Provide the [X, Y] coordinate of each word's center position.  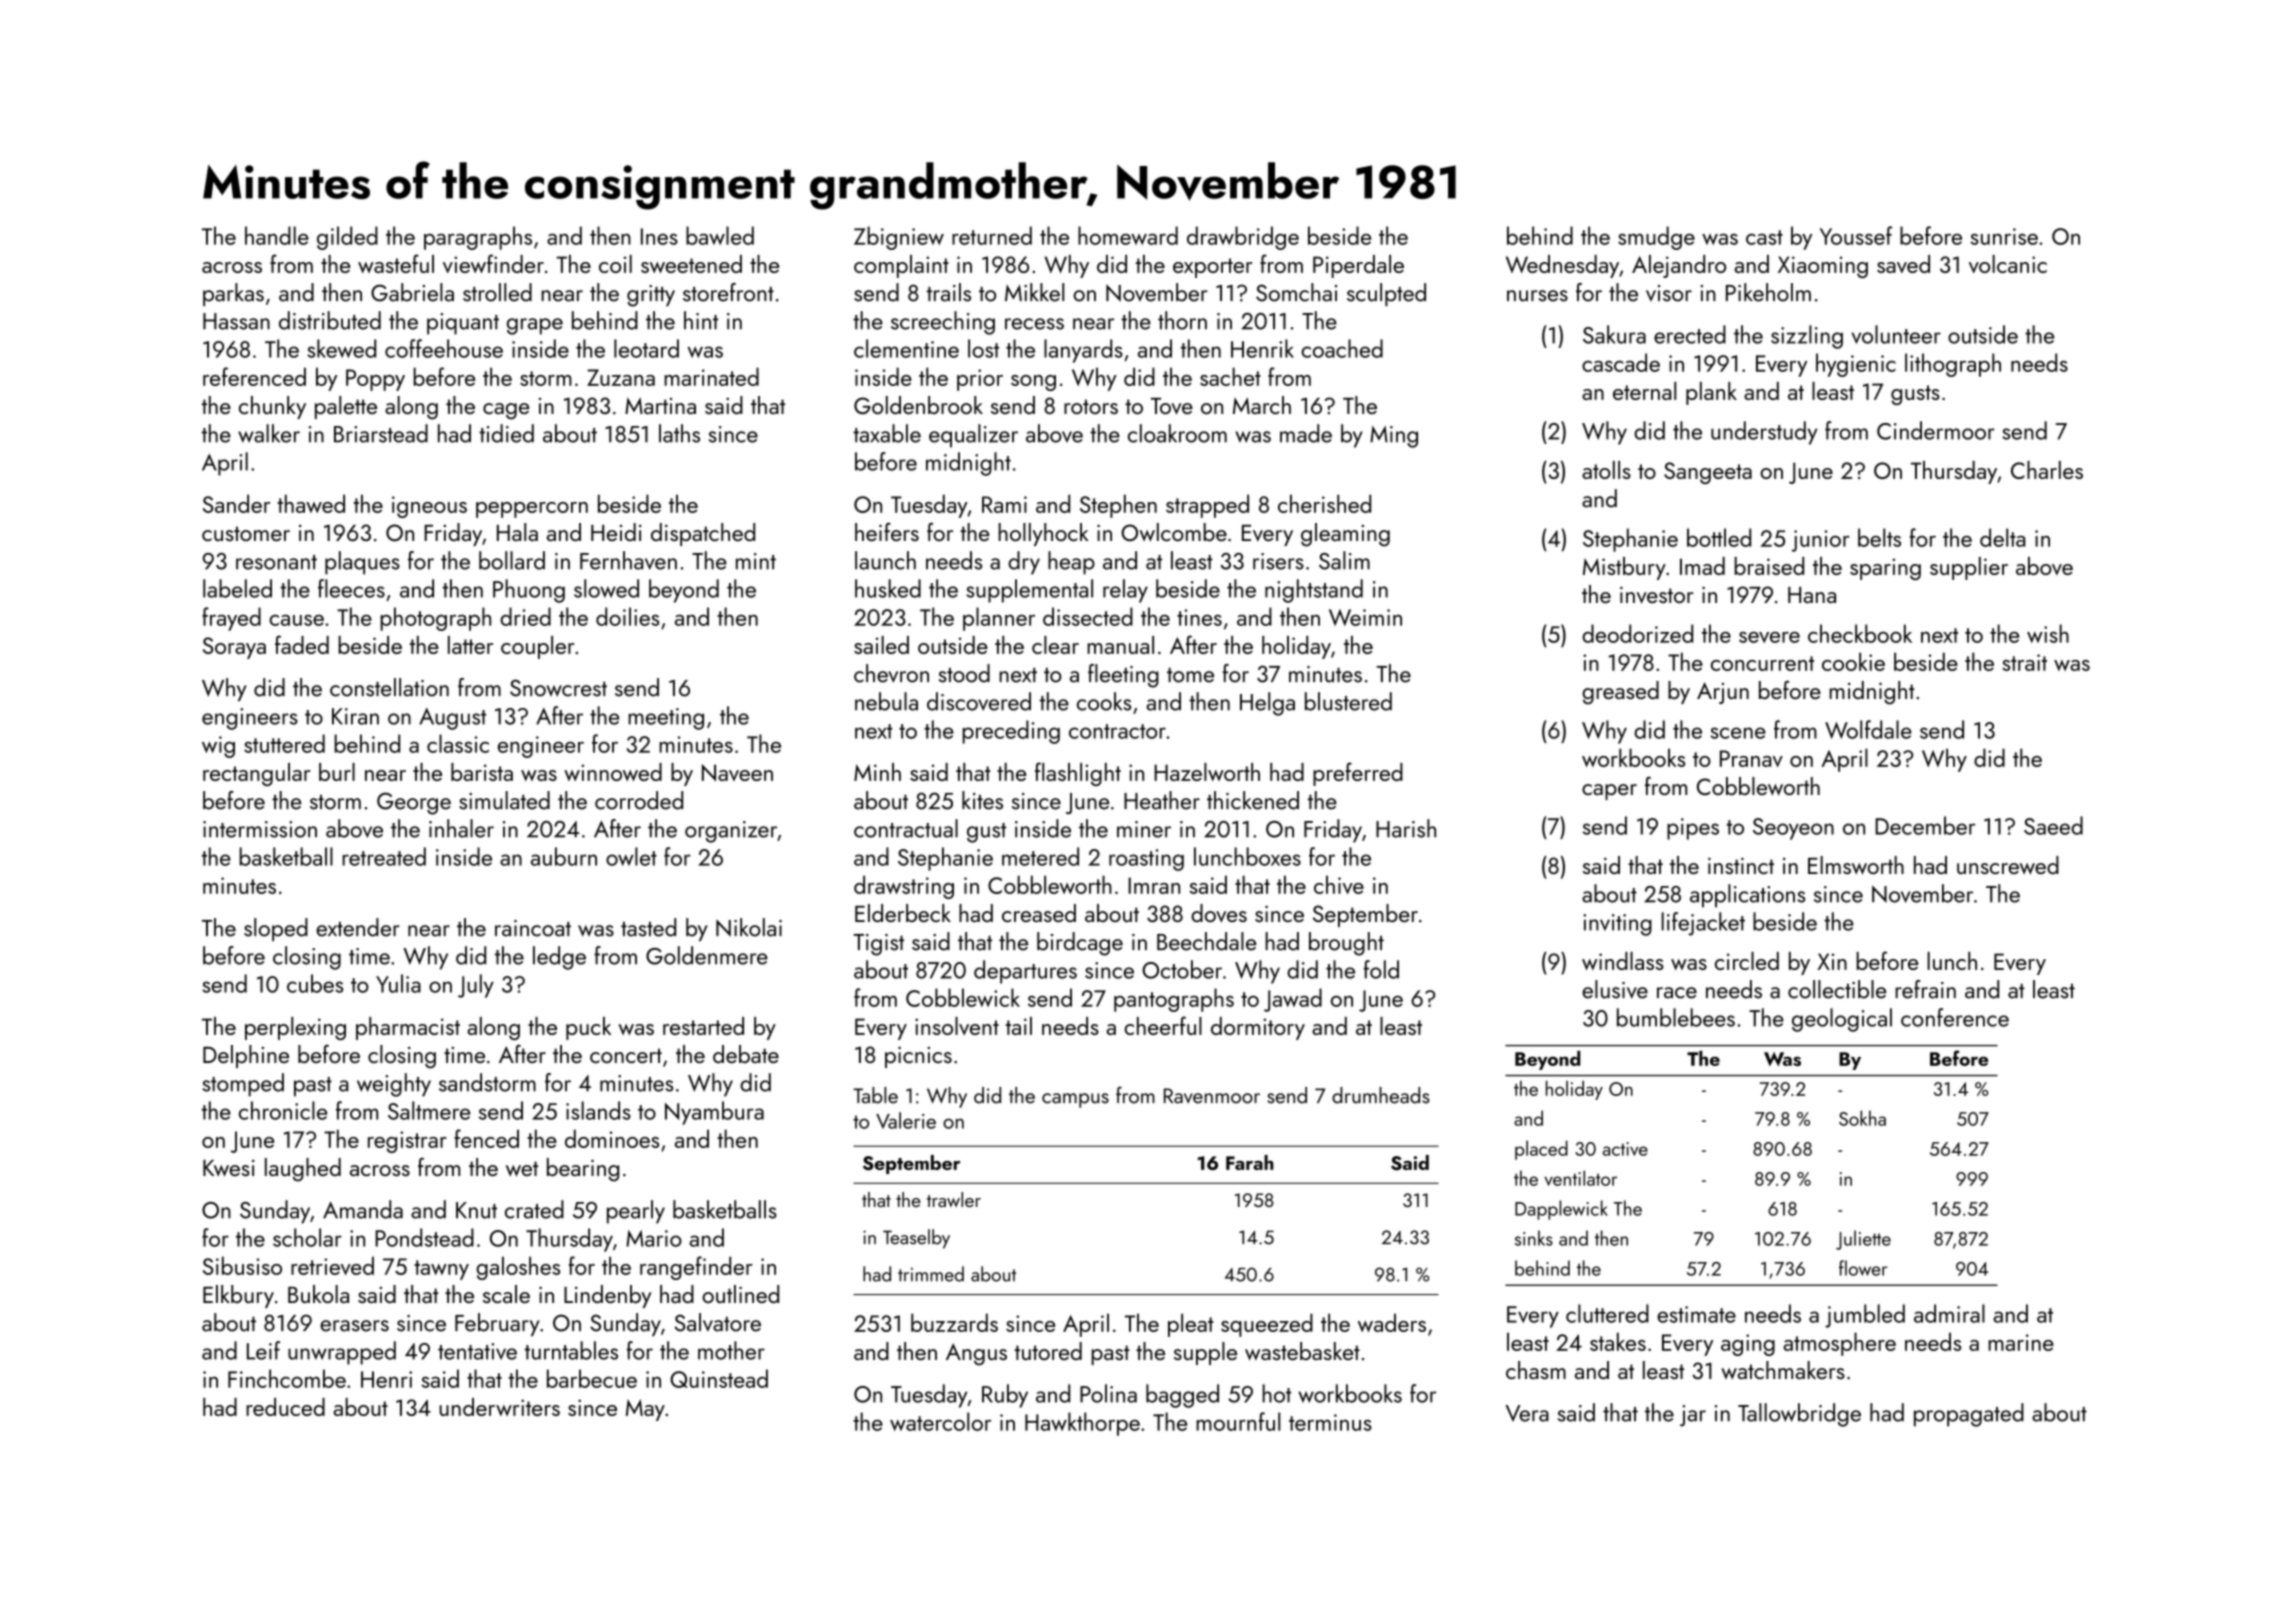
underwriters [499, 1407]
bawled [720, 235]
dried [525, 616]
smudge [1656, 238]
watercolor [940, 1421]
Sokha [1862, 1118]
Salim [1344, 560]
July [476, 986]
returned [992, 235]
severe [1769, 637]
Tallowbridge [1799, 1415]
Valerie [906, 1120]
